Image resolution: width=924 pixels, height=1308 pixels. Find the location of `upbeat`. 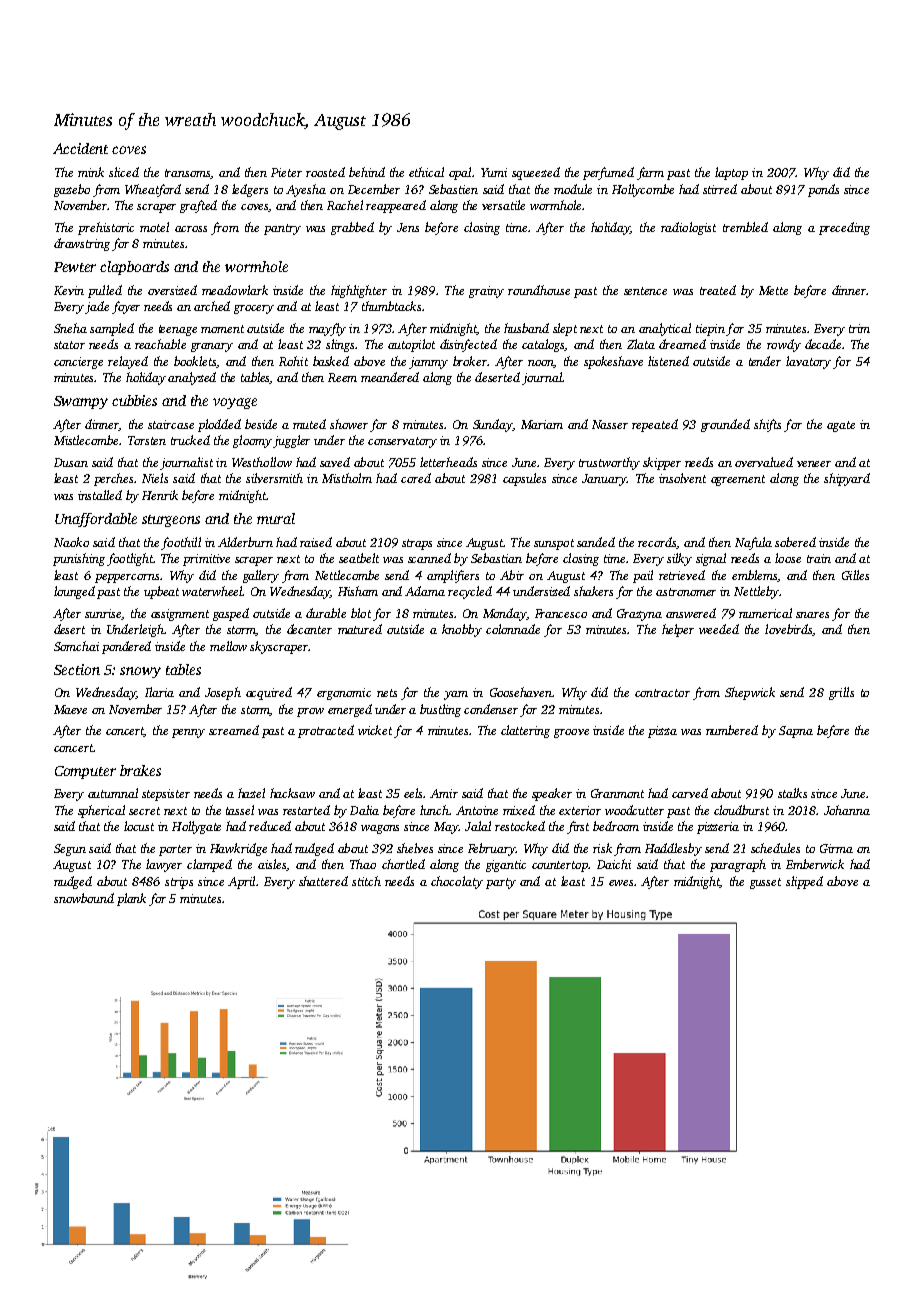

upbeat is located at coordinates (161, 592).
